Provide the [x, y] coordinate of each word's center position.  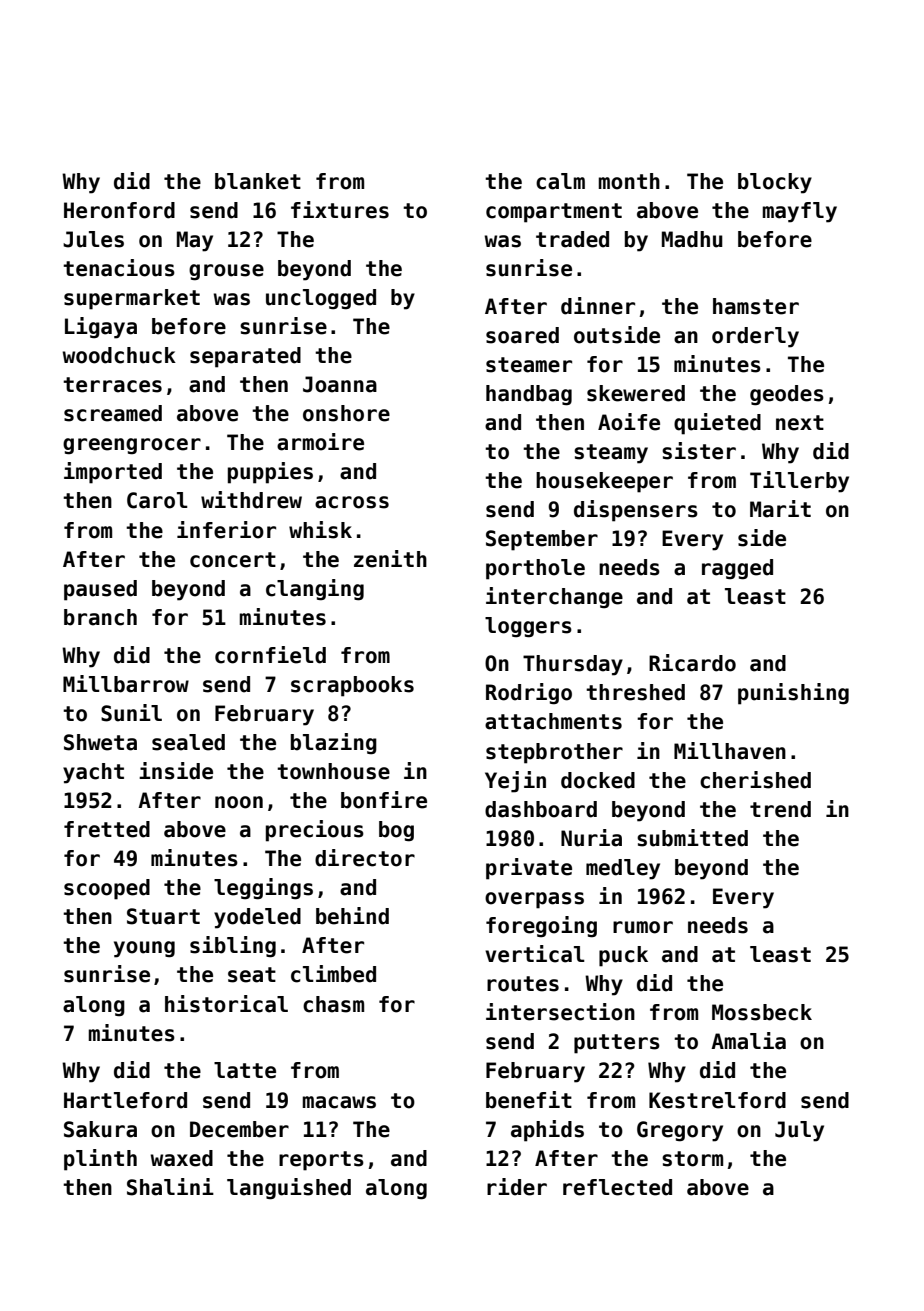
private [529, 869]
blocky [775, 183]
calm [560, 181]
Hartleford [125, 1100]
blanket [258, 181]
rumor [643, 927]
